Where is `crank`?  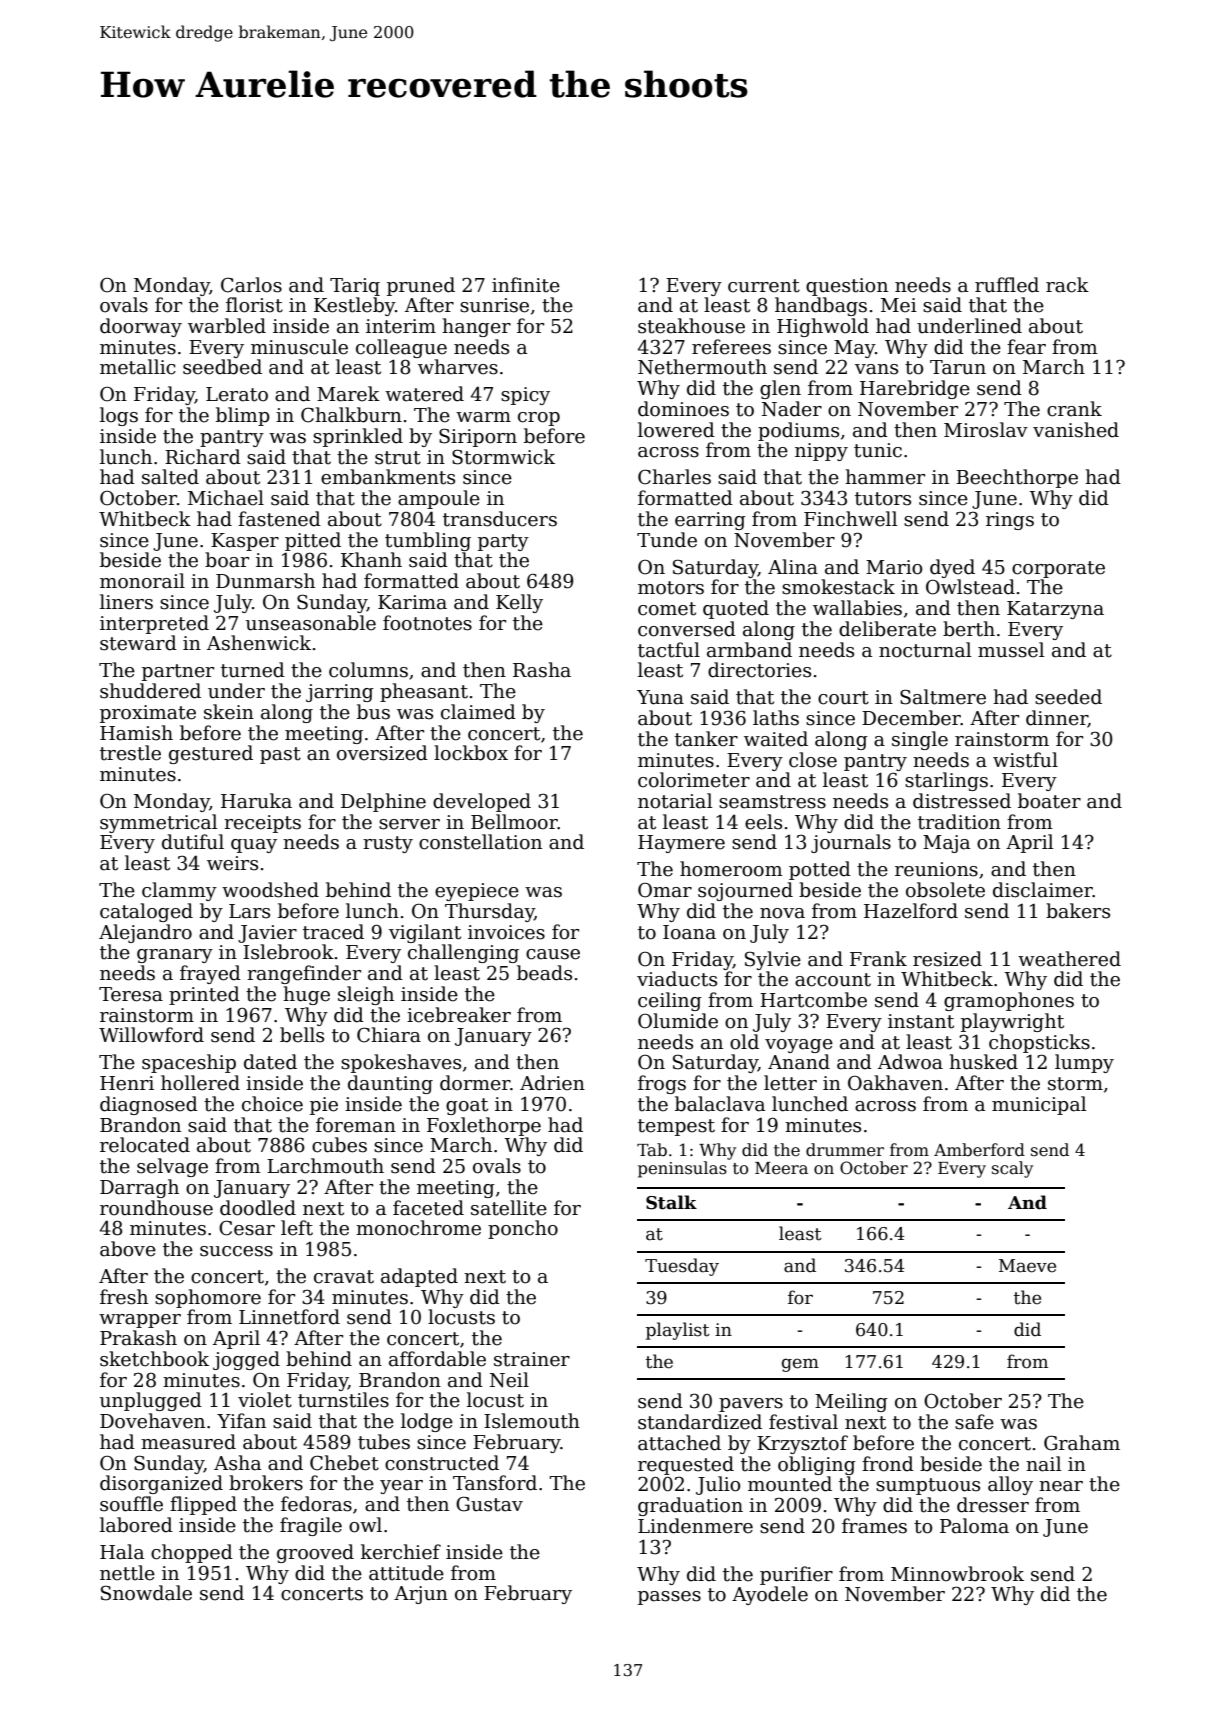 crank is located at coordinates (1074, 409).
